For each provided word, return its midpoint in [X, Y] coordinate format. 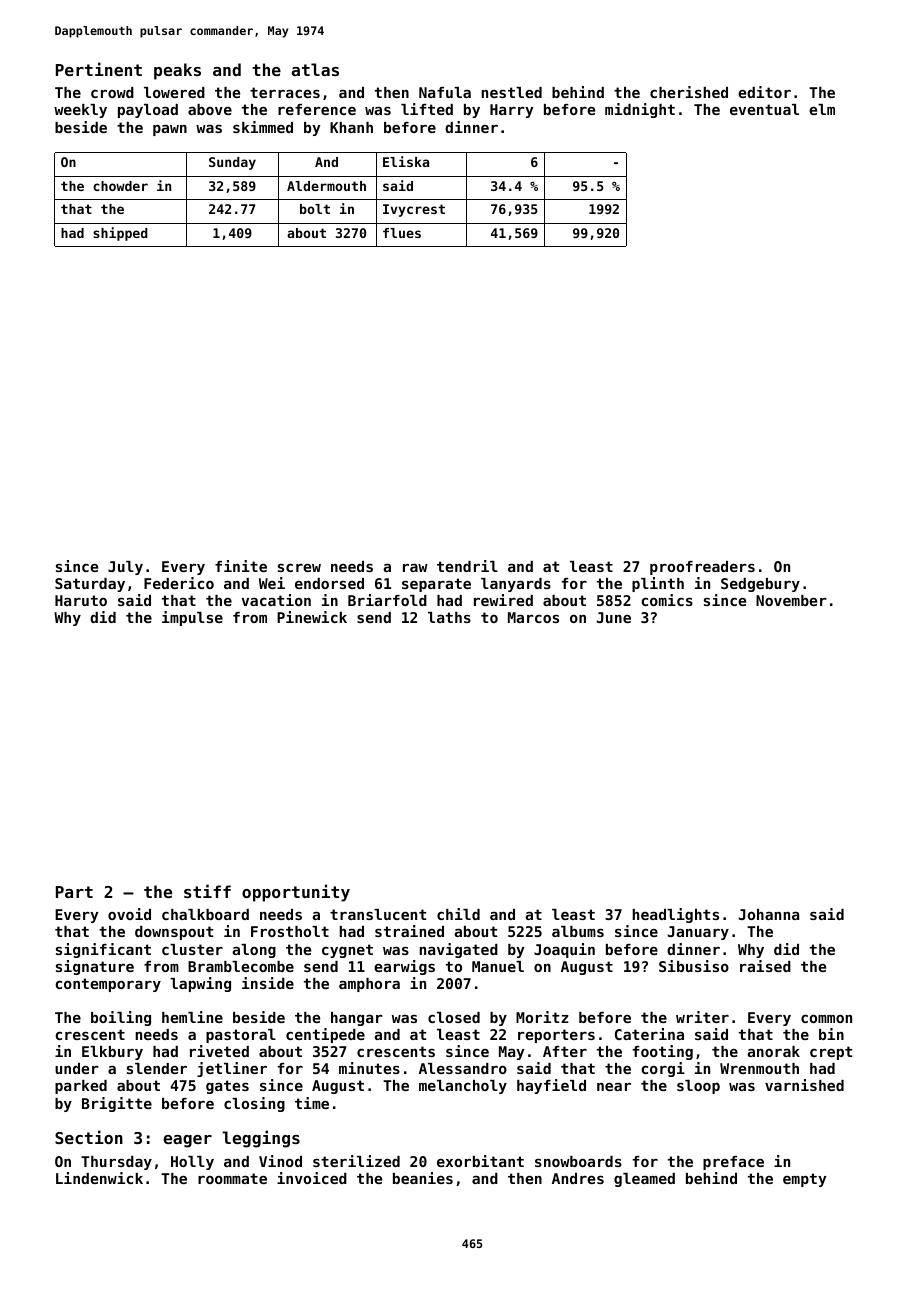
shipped [120, 234]
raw [415, 568]
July [125, 568]
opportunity [296, 893]
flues [402, 233]
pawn [170, 130]
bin [831, 1034]
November [791, 600]
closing [254, 1104]
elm [822, 109]
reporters [556, 1036]
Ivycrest [414, 210]
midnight [640, 110]
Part [74, 892]
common [826, 1018]
